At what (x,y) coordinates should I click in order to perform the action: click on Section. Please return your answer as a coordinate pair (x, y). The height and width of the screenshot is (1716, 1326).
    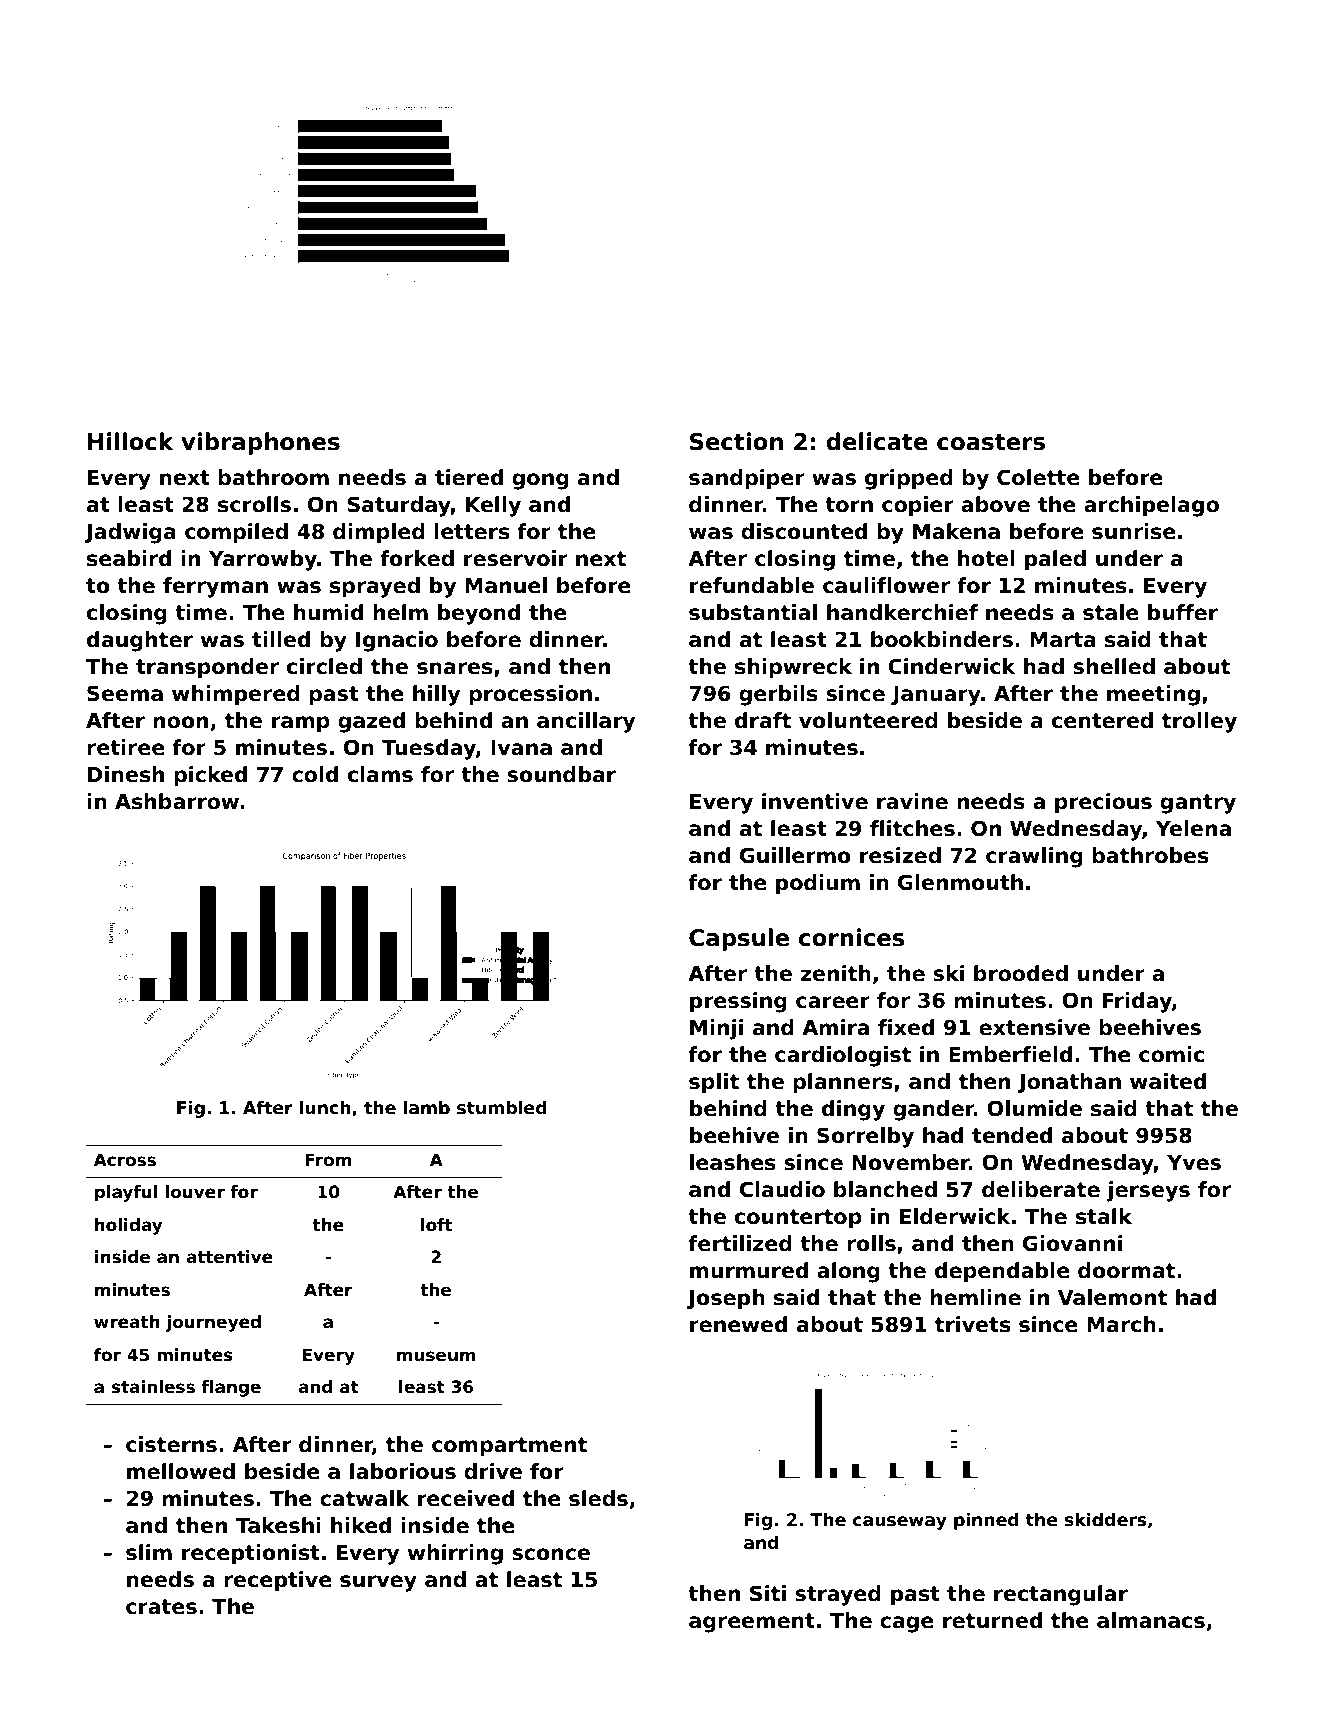
    Looking at the image, I should click on (736, 441).
